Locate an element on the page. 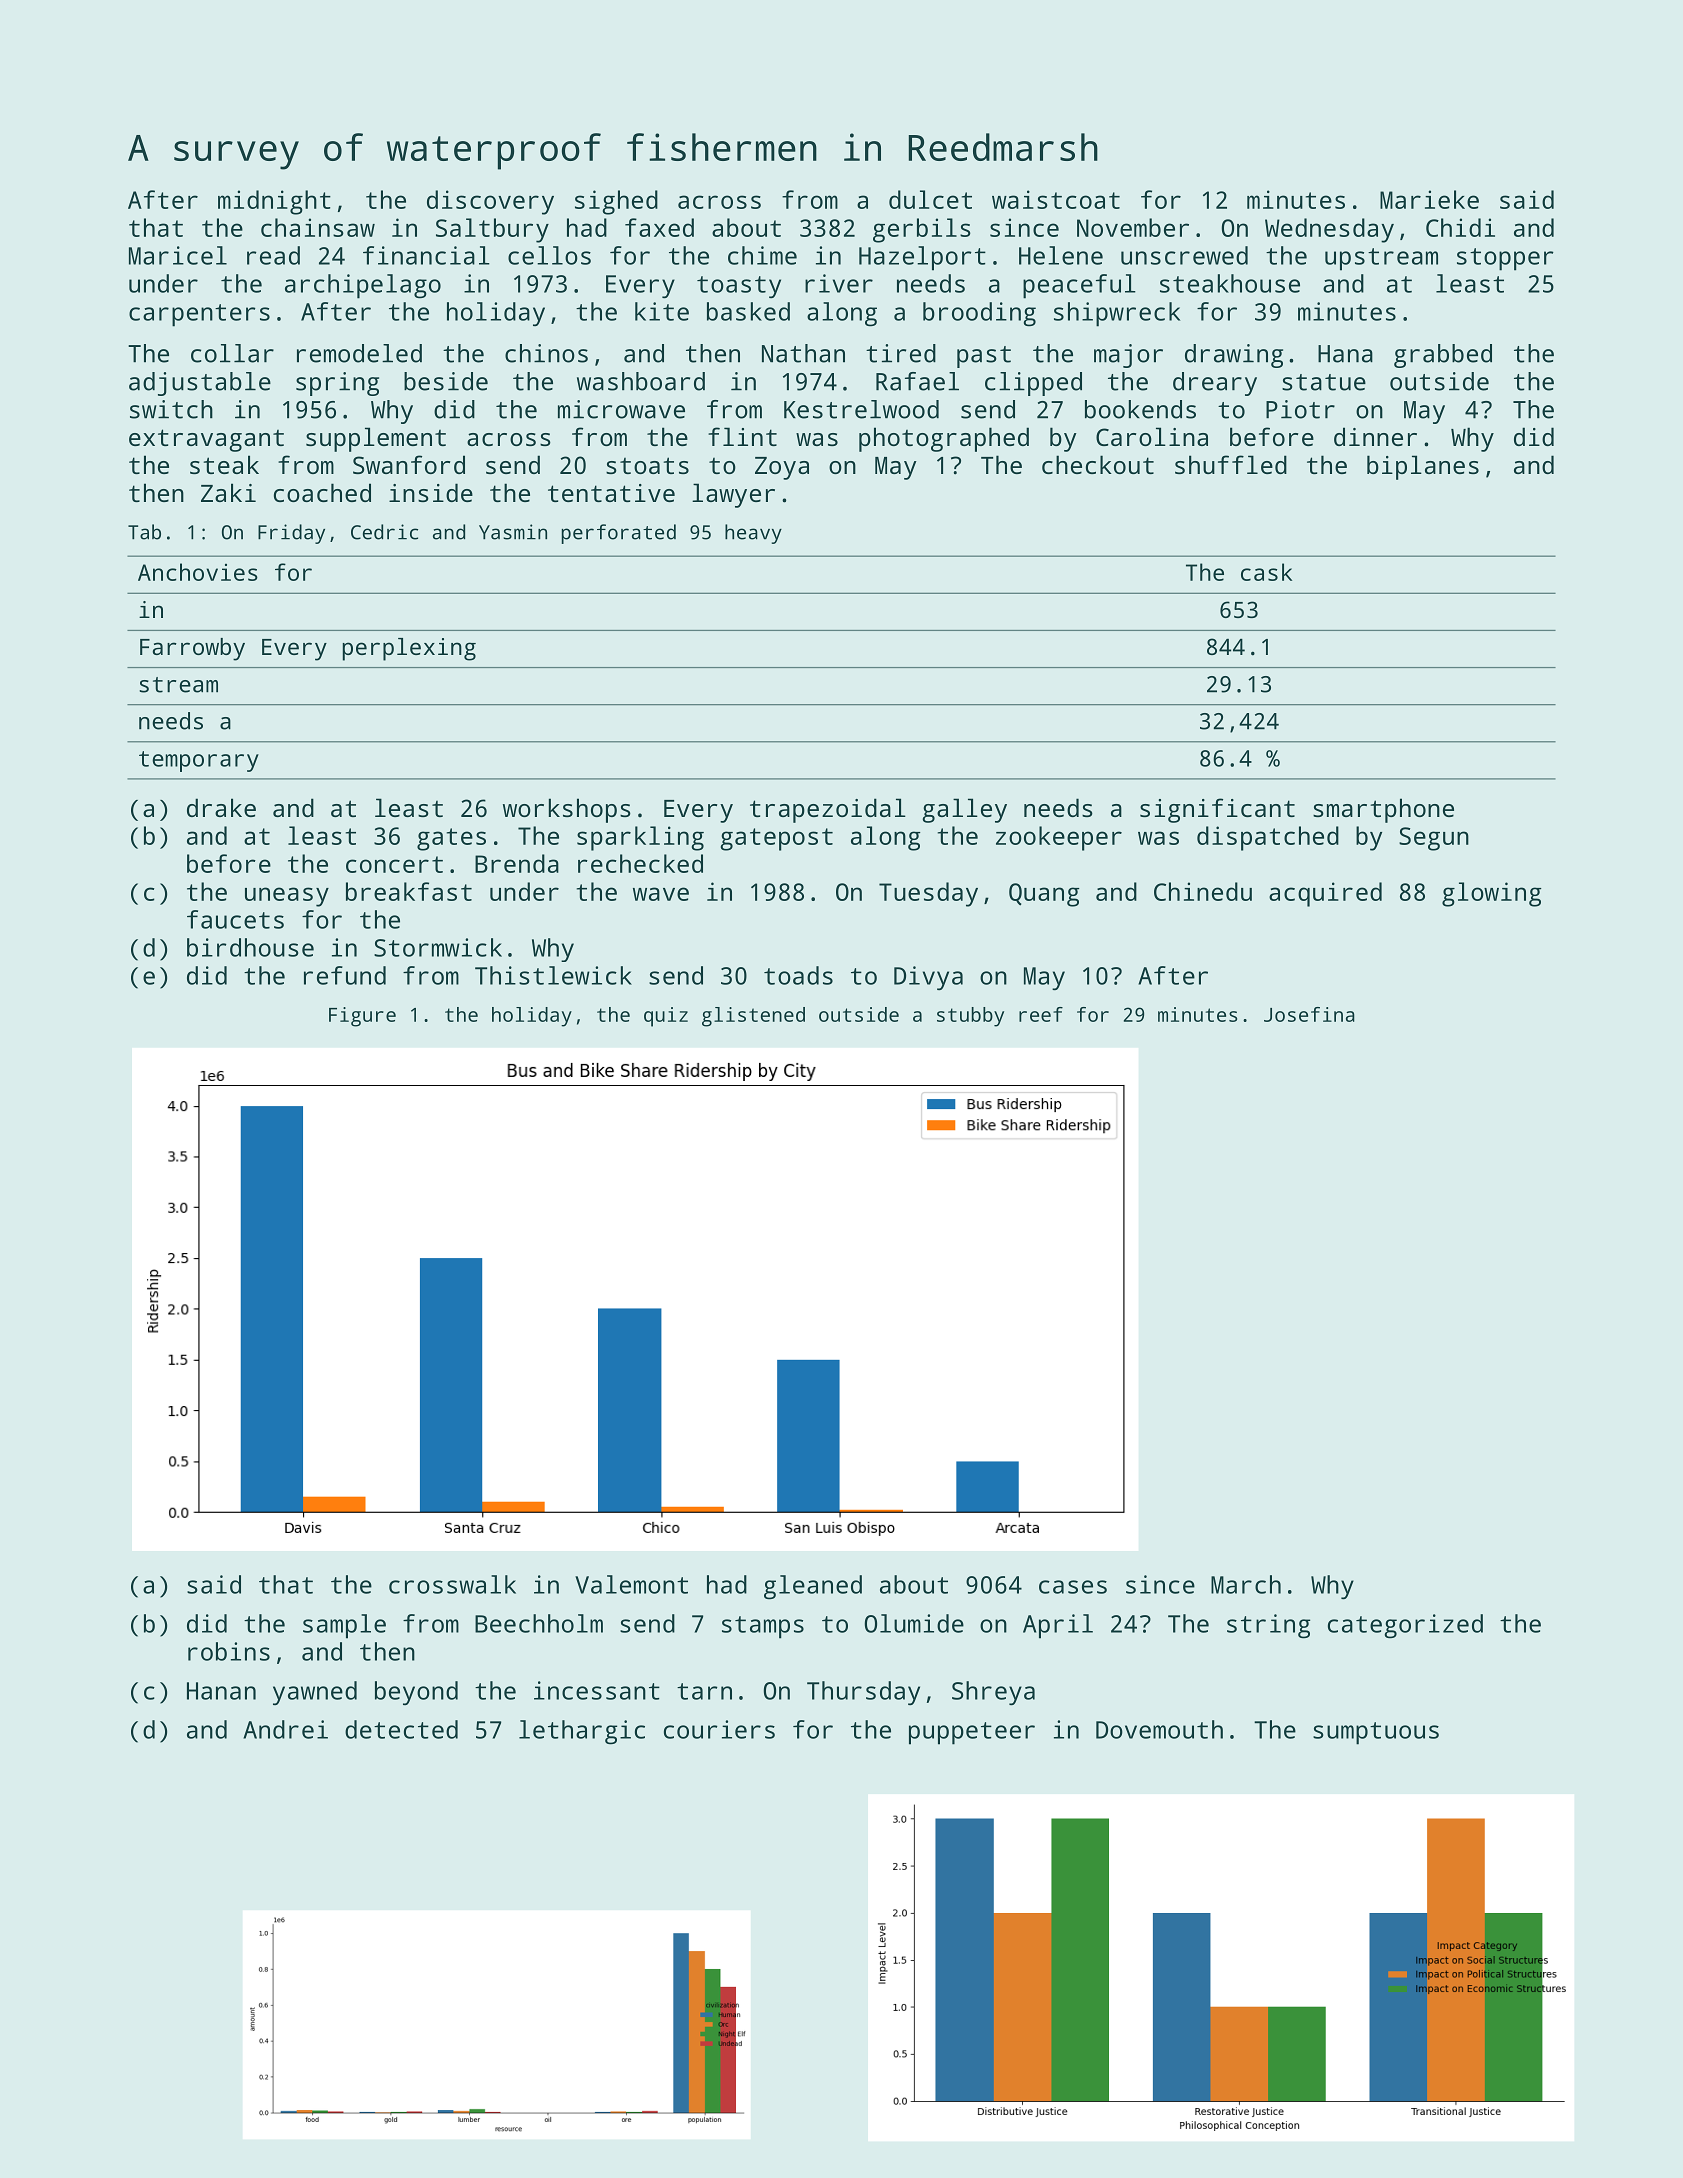 The height and width of the document is (2178, 1683). cask is located at coordinates (1266, 572).
